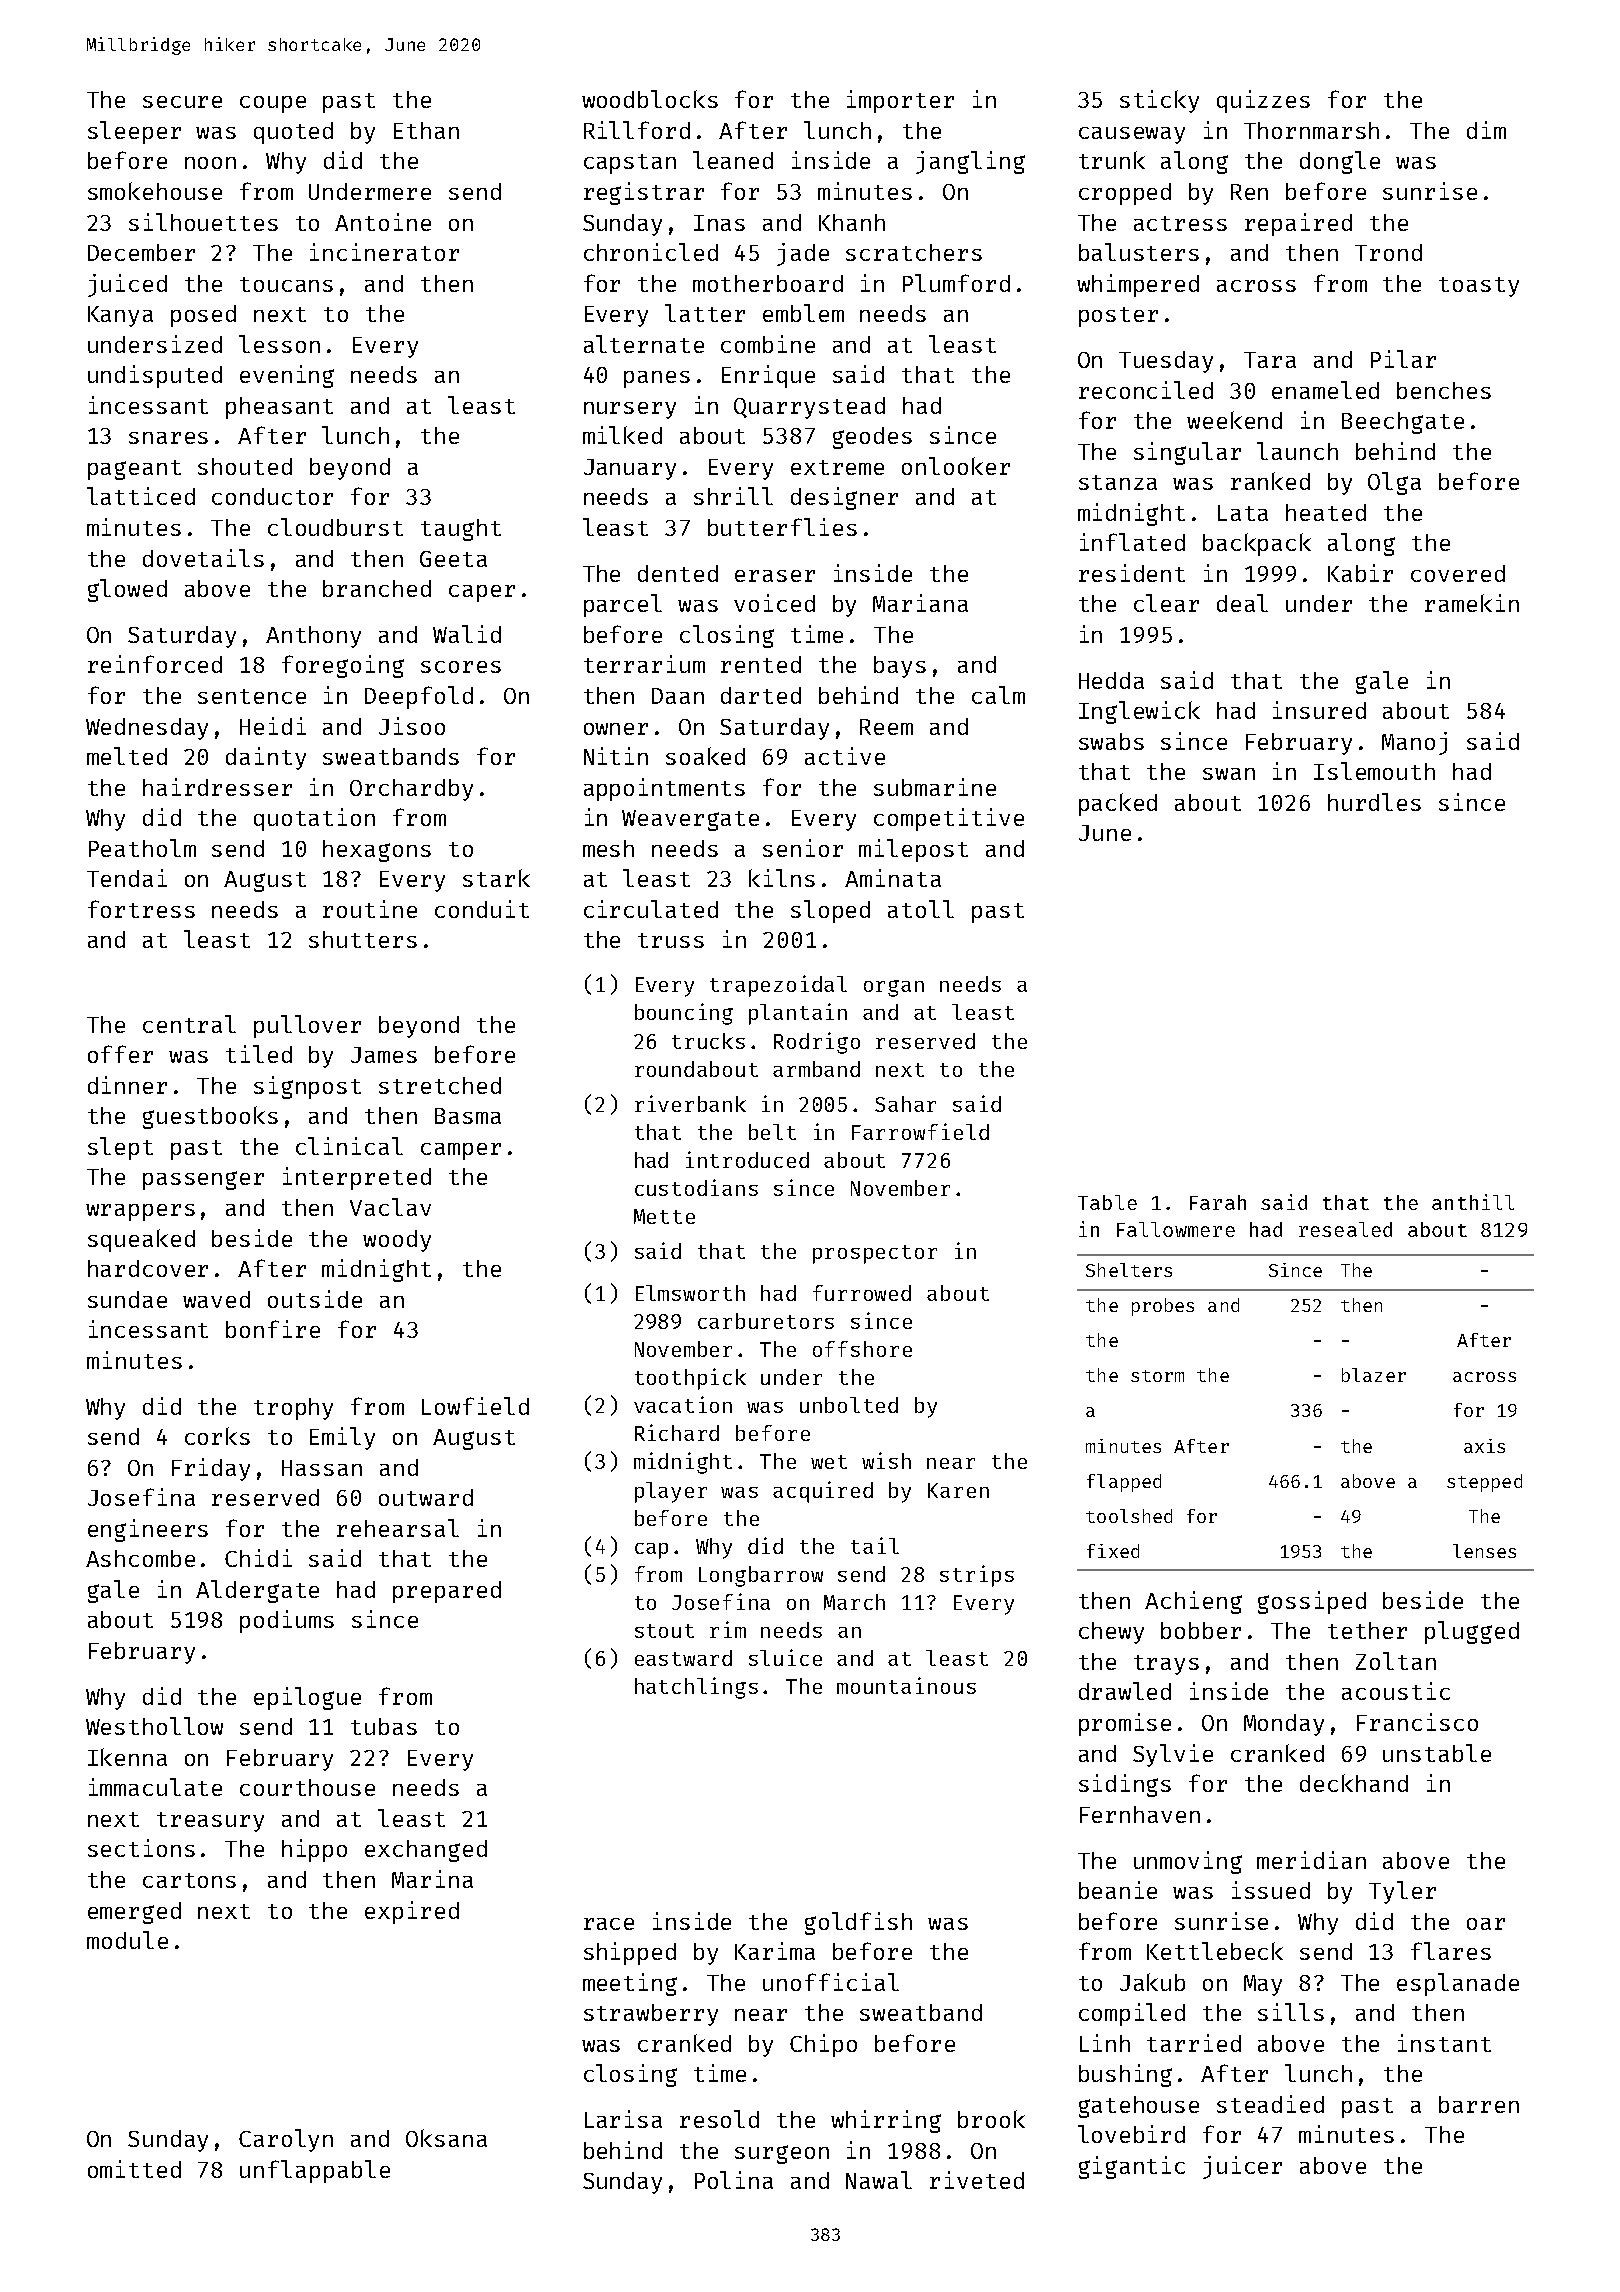  What do you see at coordinates (1139, 712) in the screenshot?
I see `Inglewick` at bounding box center [1139, 712].
